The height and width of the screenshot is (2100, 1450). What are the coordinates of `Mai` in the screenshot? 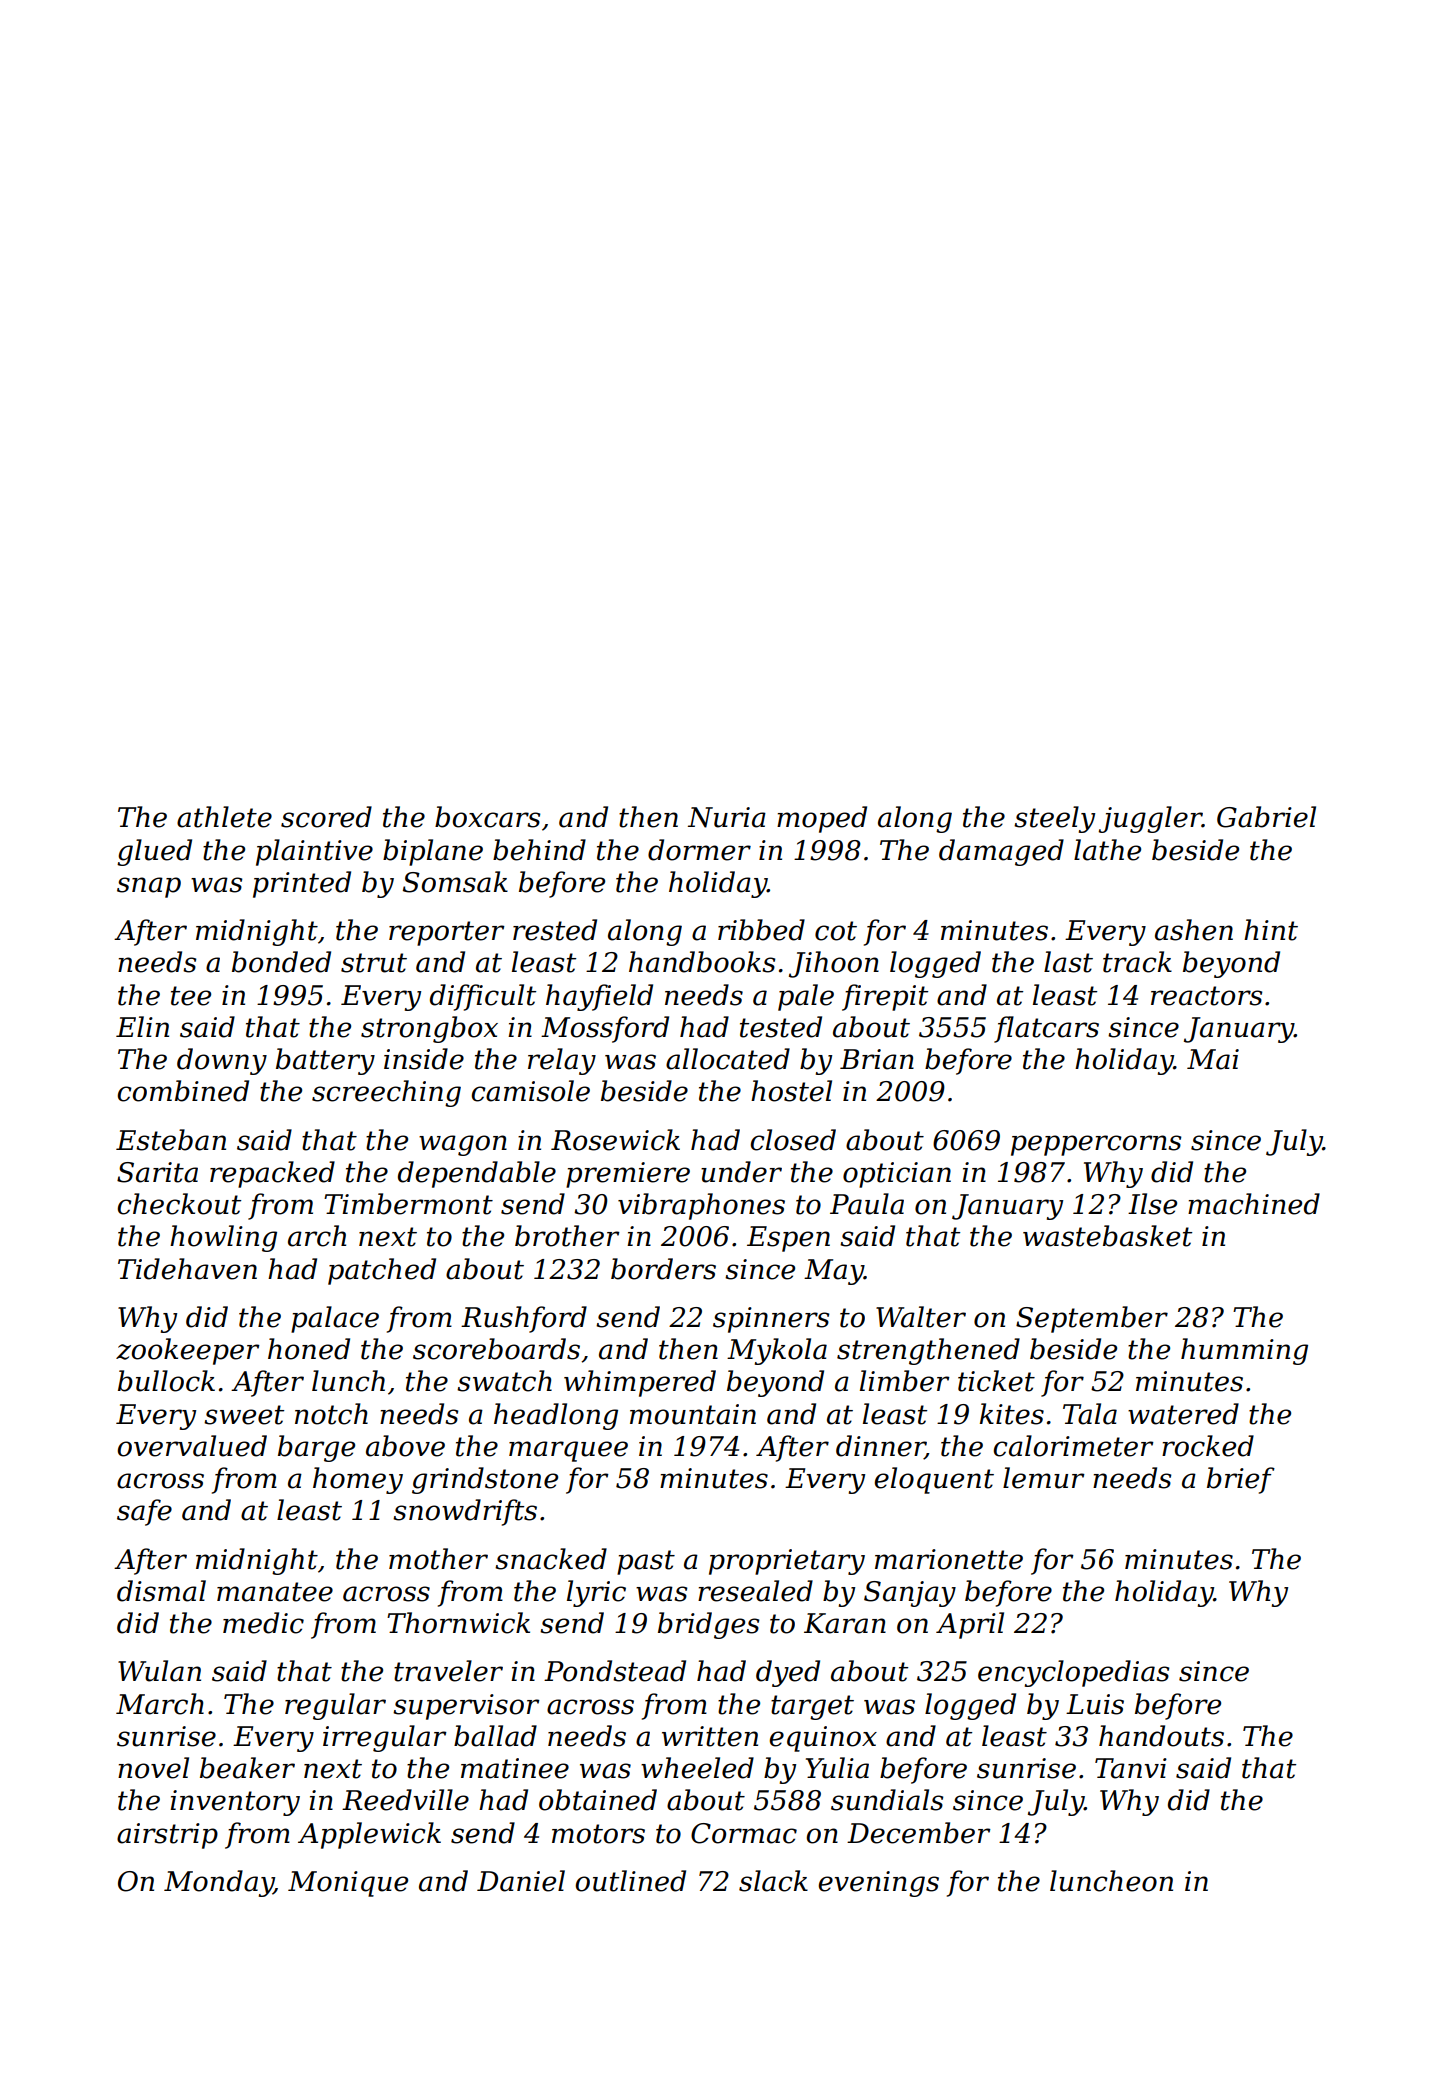 It's located at (1213, 1059).
